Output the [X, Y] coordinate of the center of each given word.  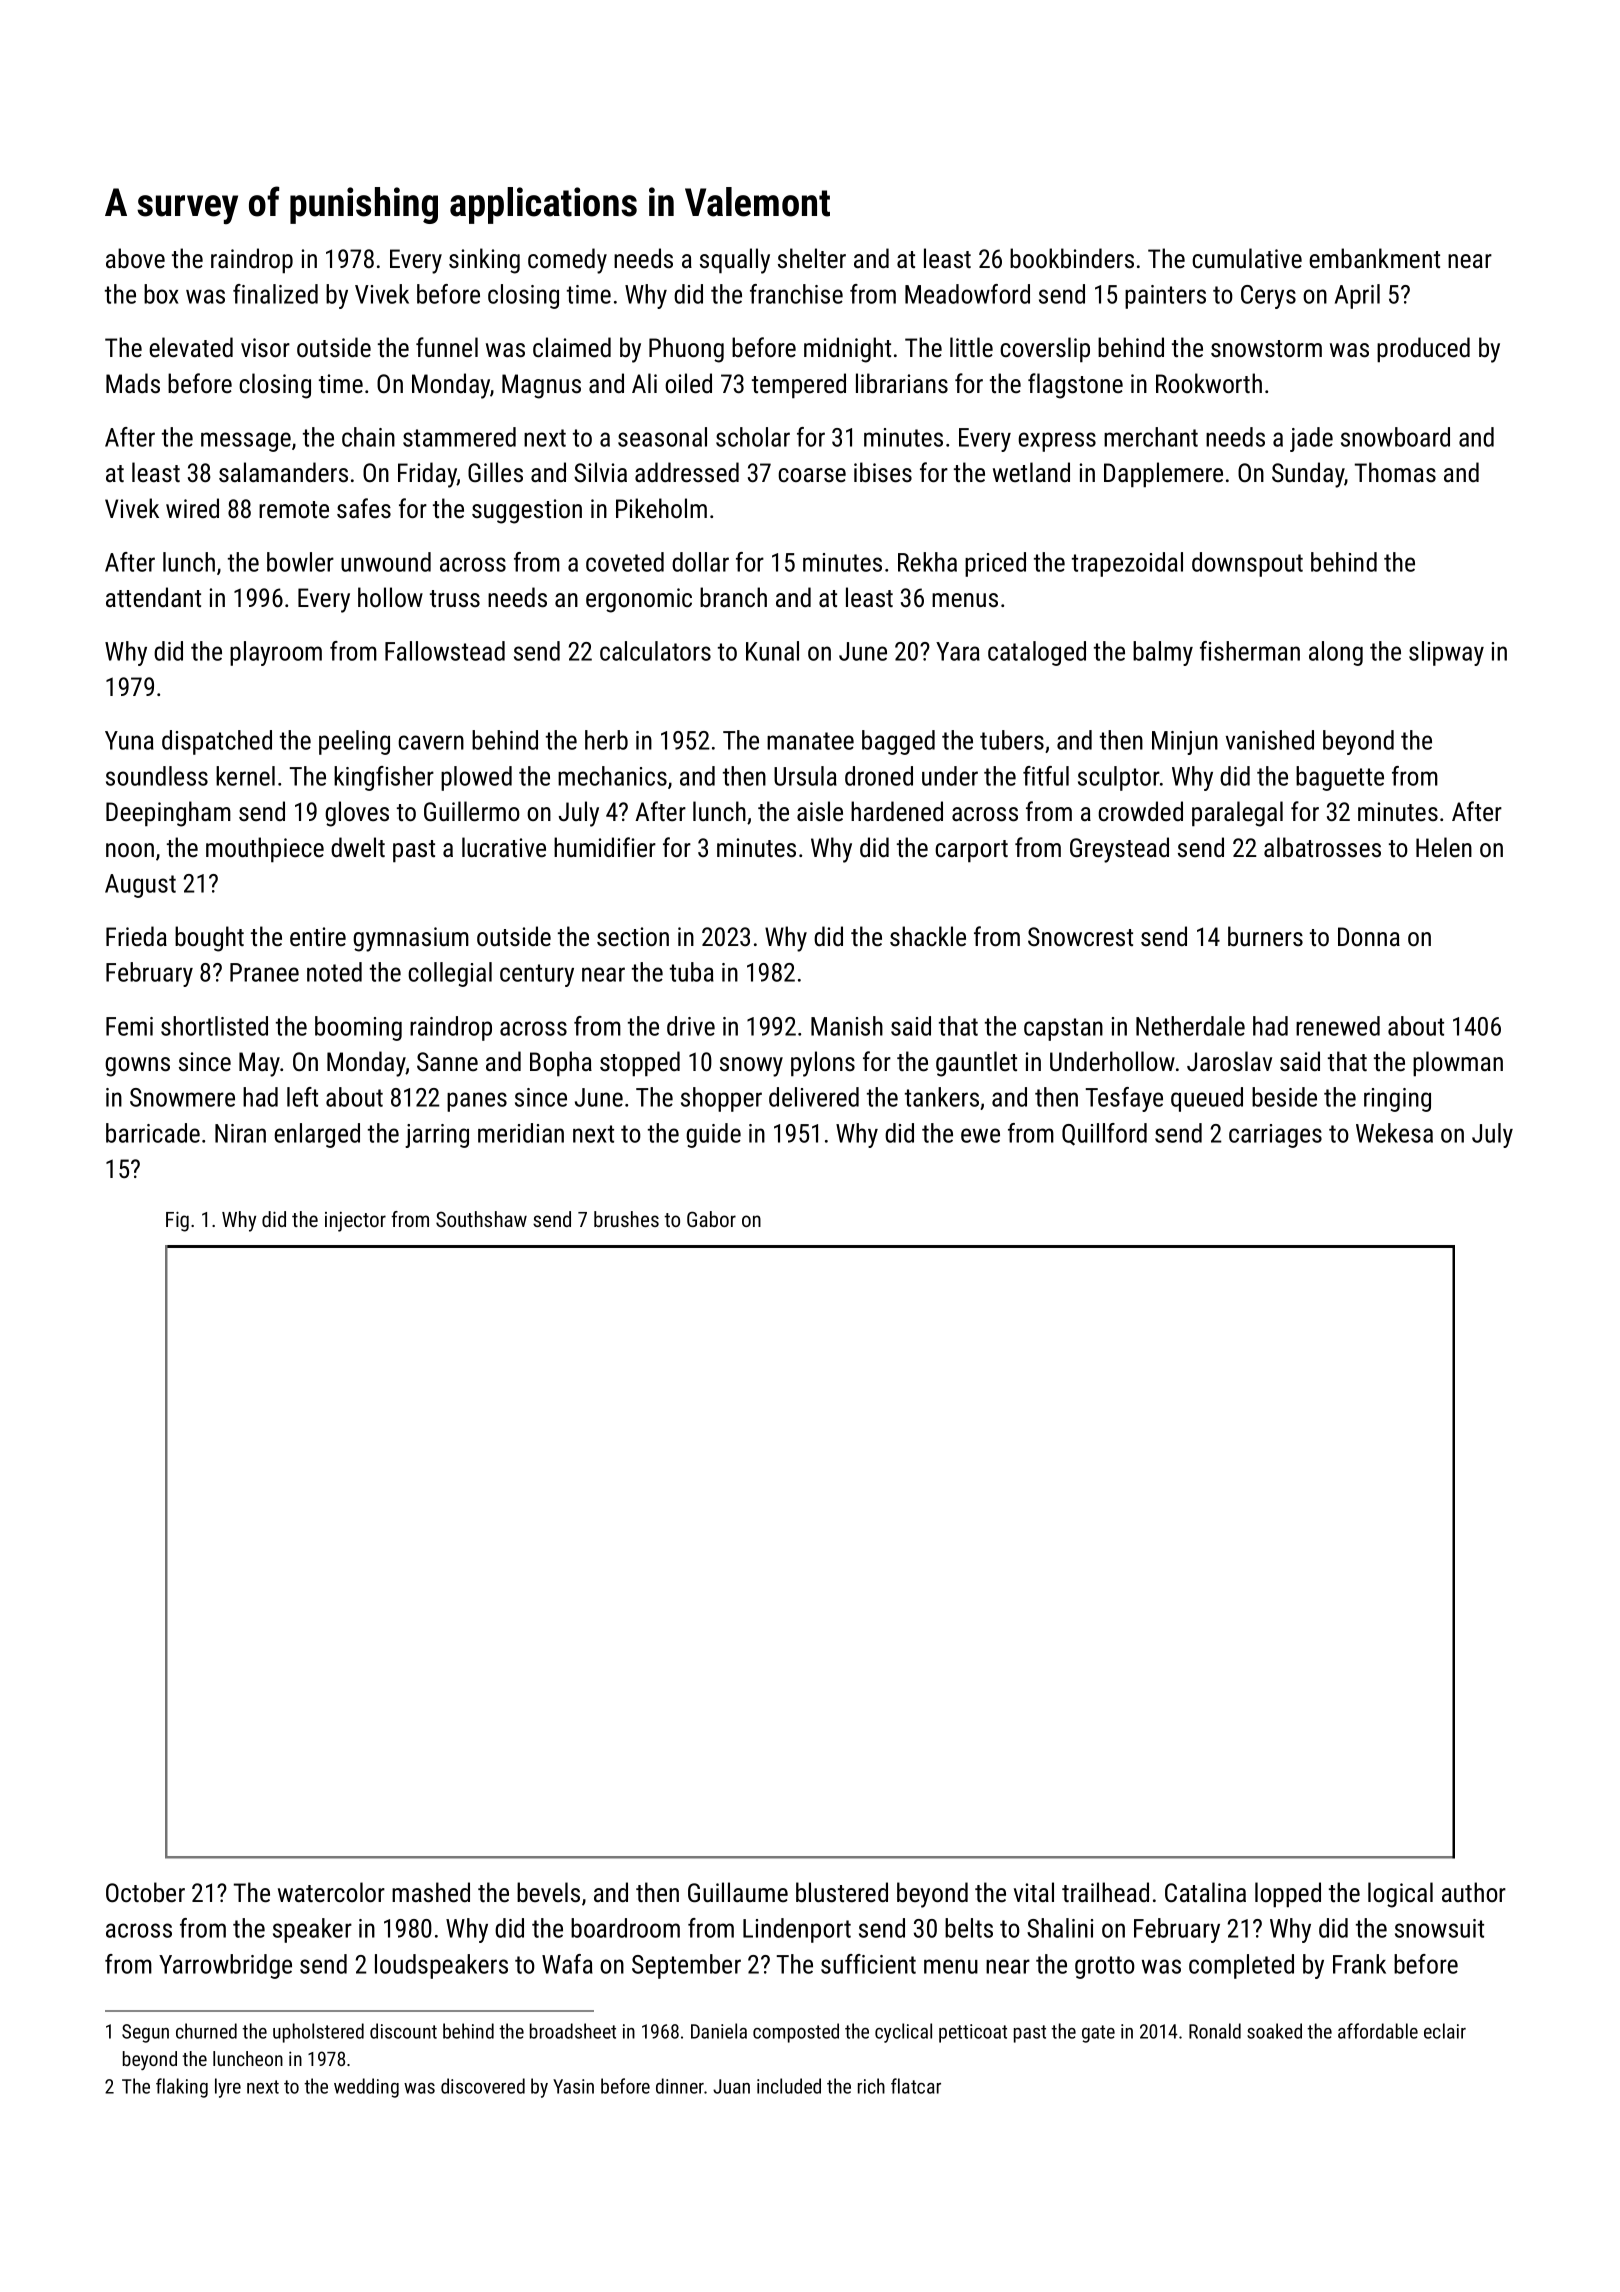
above [135, 258]
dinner [680, 2086]
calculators [655, 651]
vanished [1270, 740]
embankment [1374, 258]
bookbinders [1072, 258]
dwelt [358, 847]
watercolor [331, 1892]
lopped [1288, 1895]
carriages [1275, 1136]
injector [355, 1222]
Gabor [711, 1219]
